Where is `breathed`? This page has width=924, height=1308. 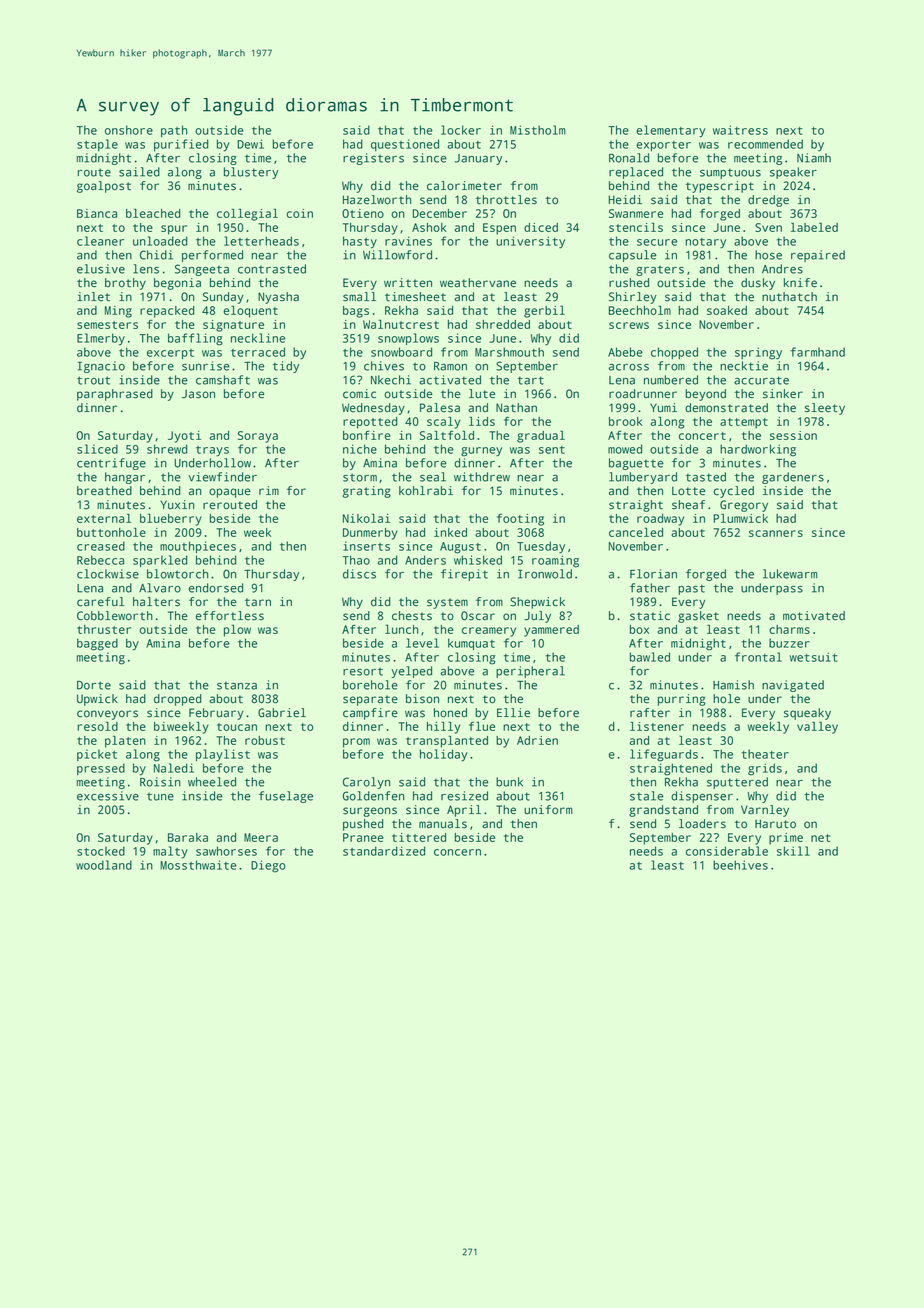 breathed is located at coordinates (104, 491).
